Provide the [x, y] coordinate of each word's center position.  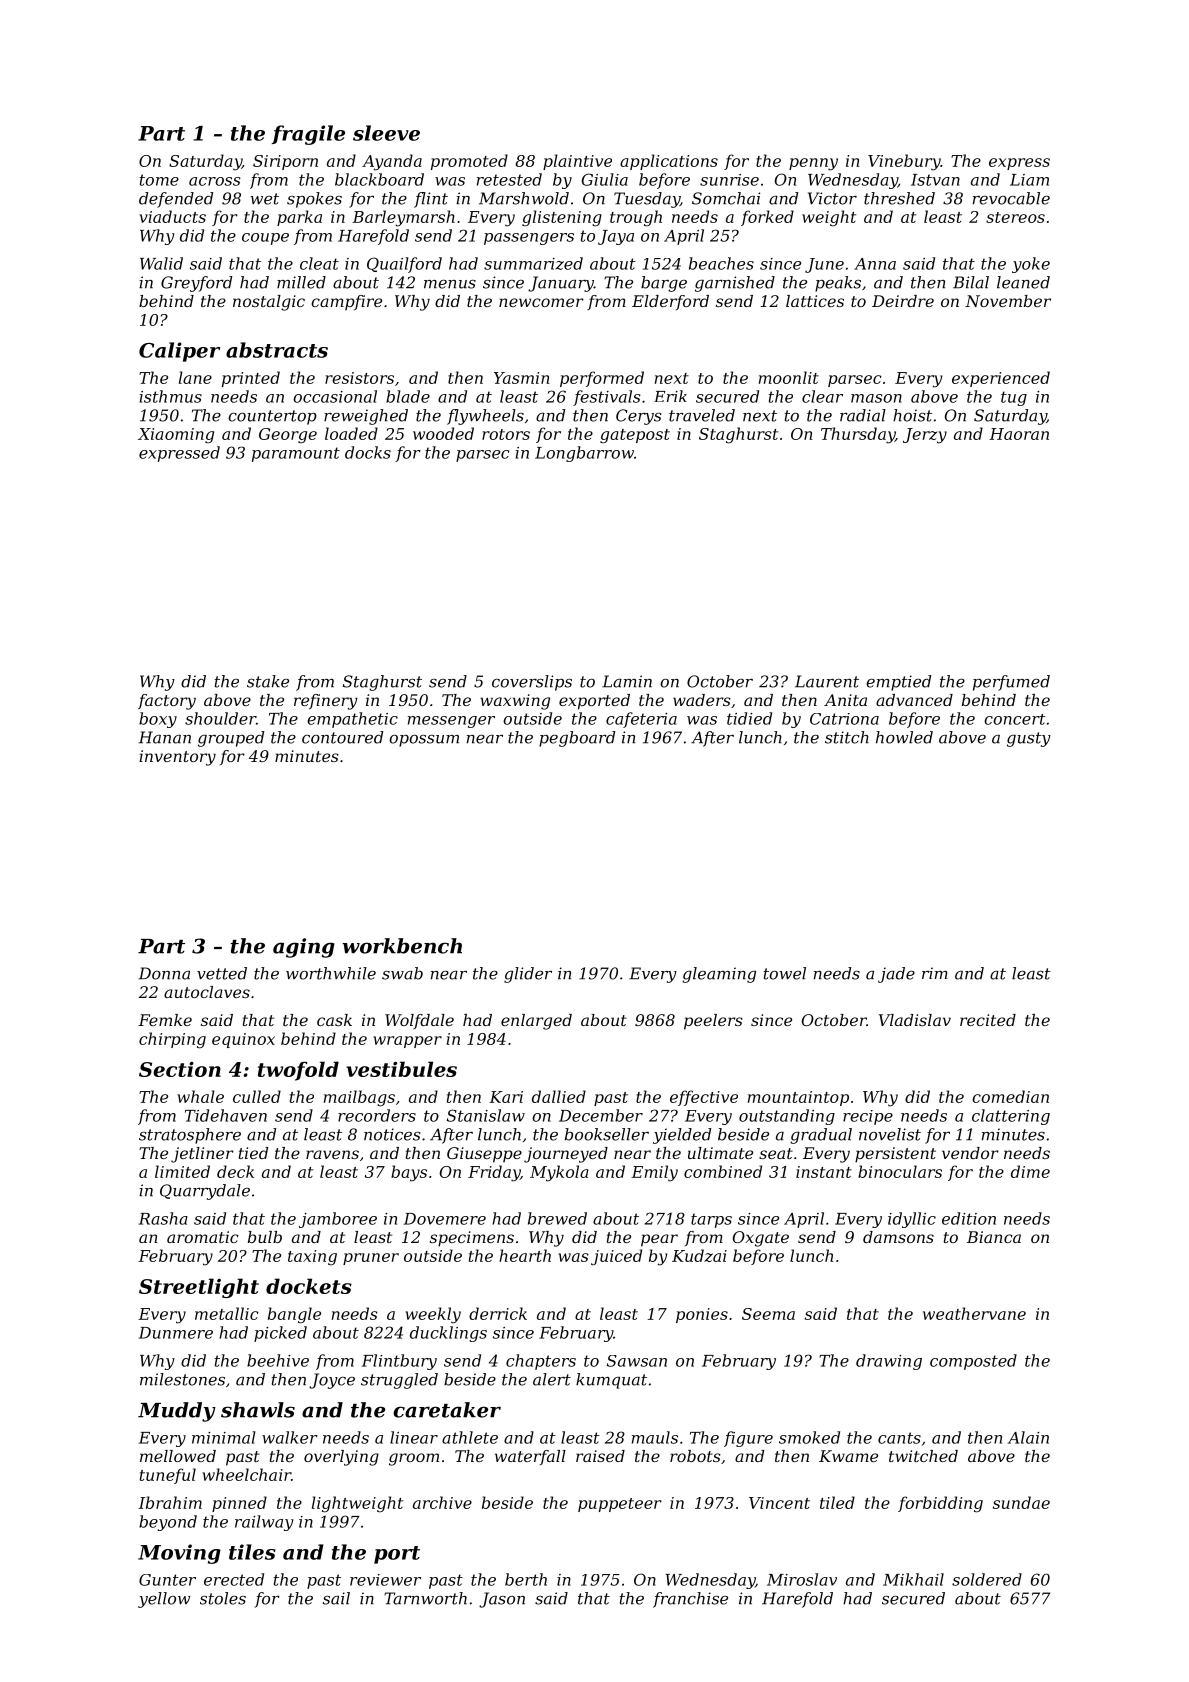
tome [159, 180]
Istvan [935, 180]
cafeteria [641, 720]
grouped [231, 739]
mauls [655, 1437]
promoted [469, 162]
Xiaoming [176, 435]
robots [695, 1456]
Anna [875, 264]
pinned [239, 1504]
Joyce [332, 1381]
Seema [768, 1314]
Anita [845, 700]
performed [602, 379]
